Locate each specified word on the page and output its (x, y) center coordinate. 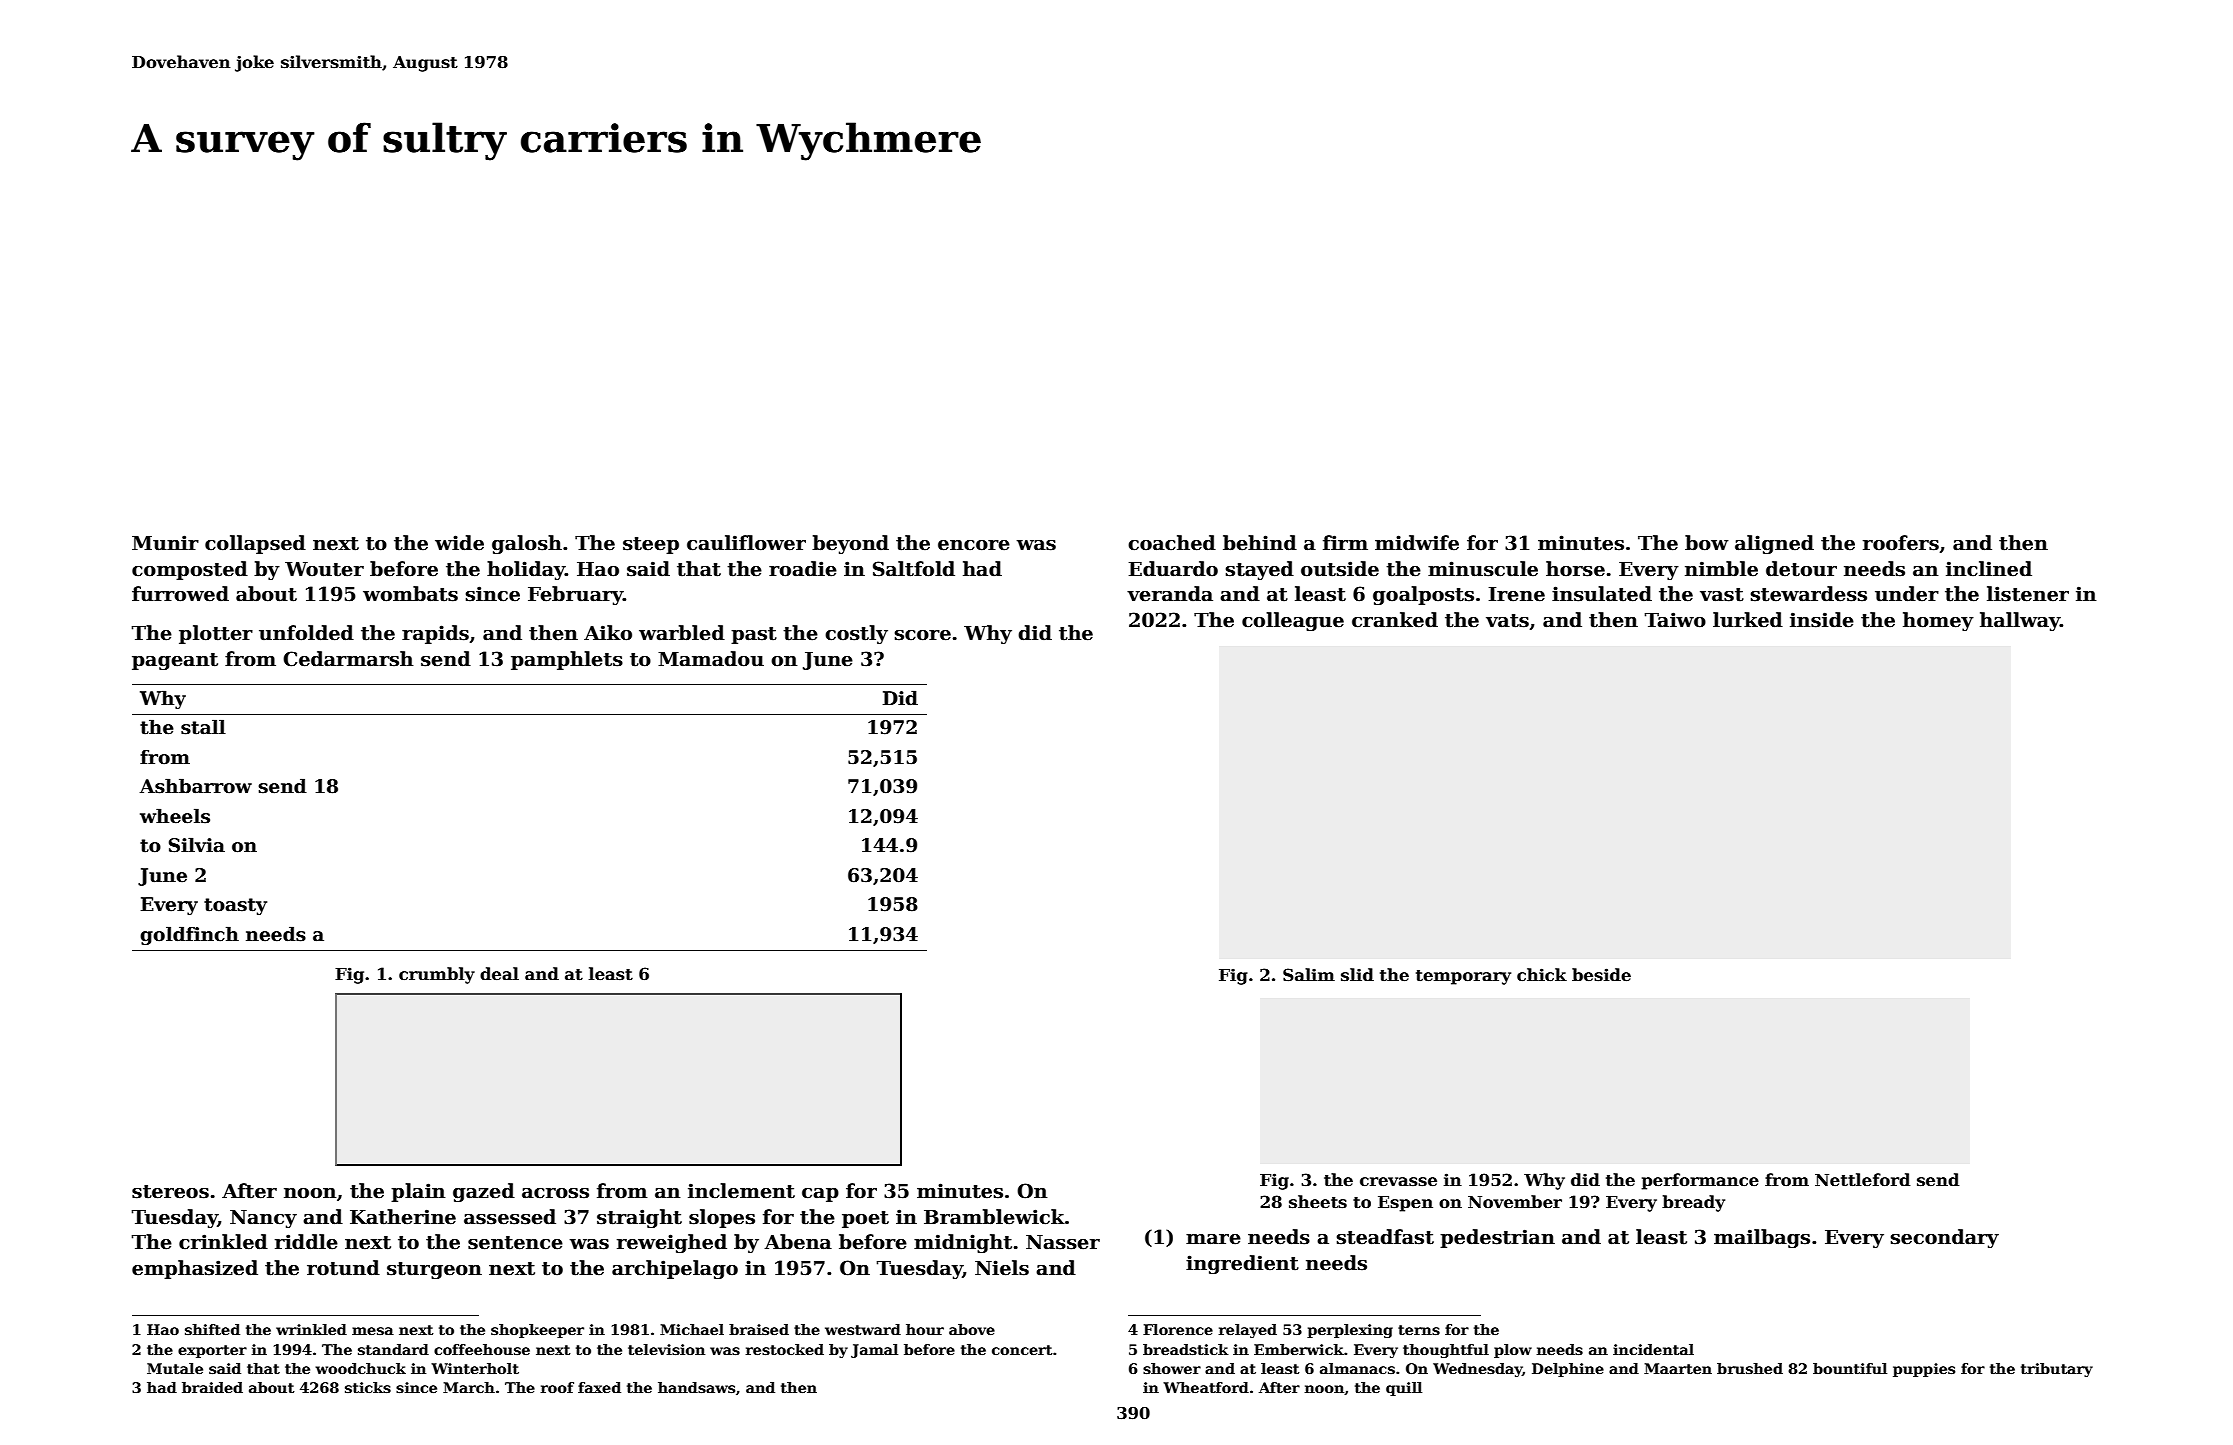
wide (459, 543)
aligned (1774, 544)
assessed (510, 1217)
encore (974, 545)
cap (820, 1195)
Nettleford (1862, 1180)
